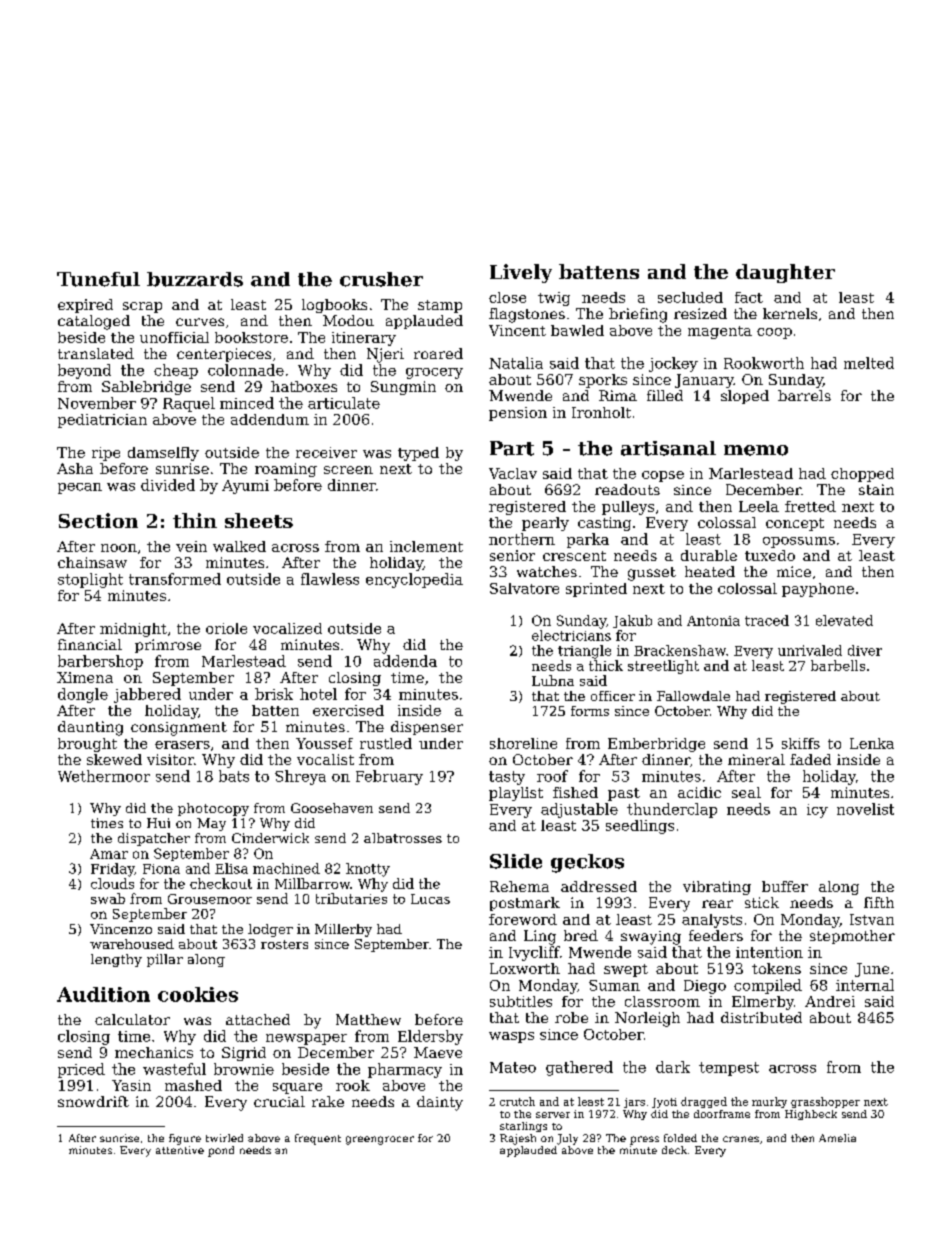 This screenshot has height=1233, width=952. I want to click on tempest, so click(729, 1069).
